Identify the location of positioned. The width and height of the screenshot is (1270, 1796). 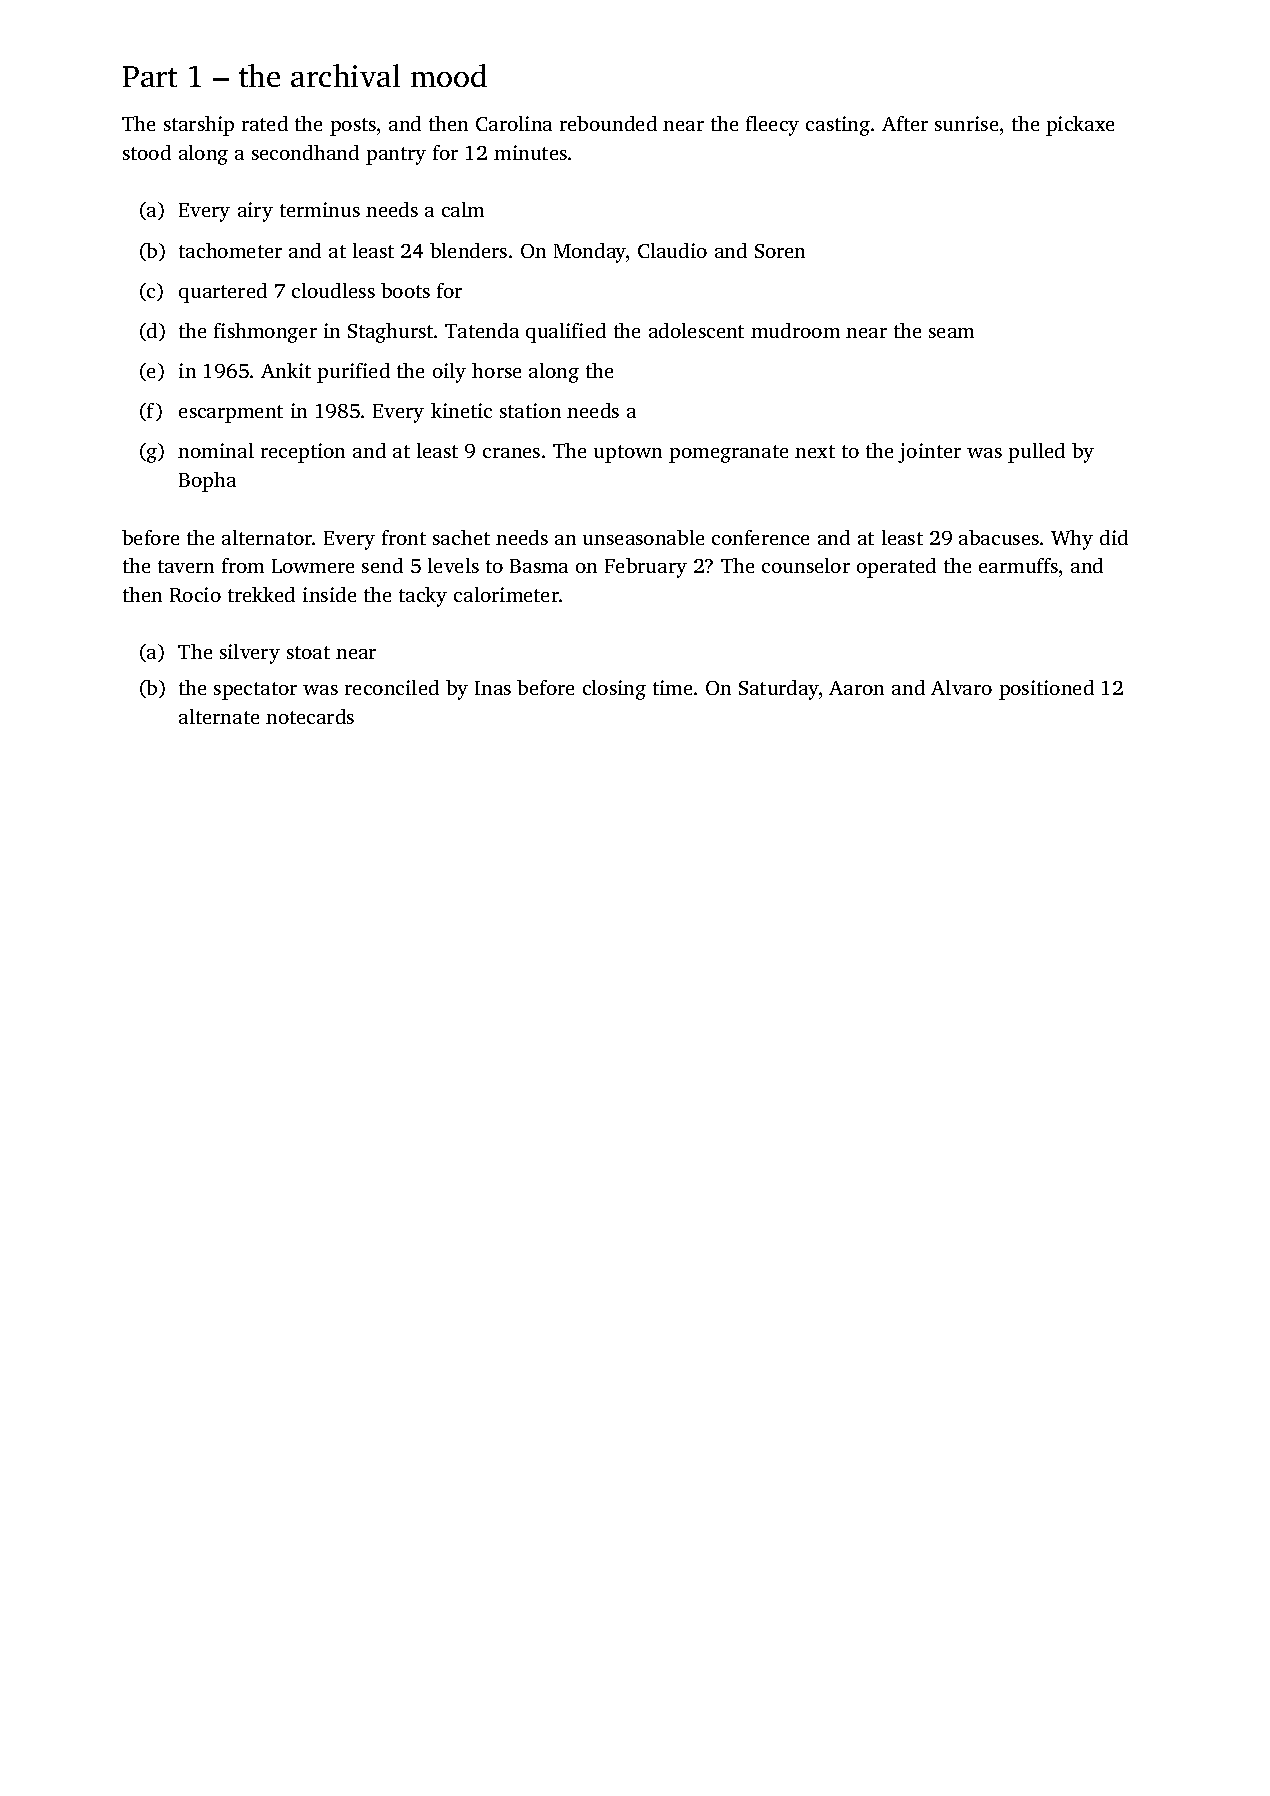
(1046, 690).
